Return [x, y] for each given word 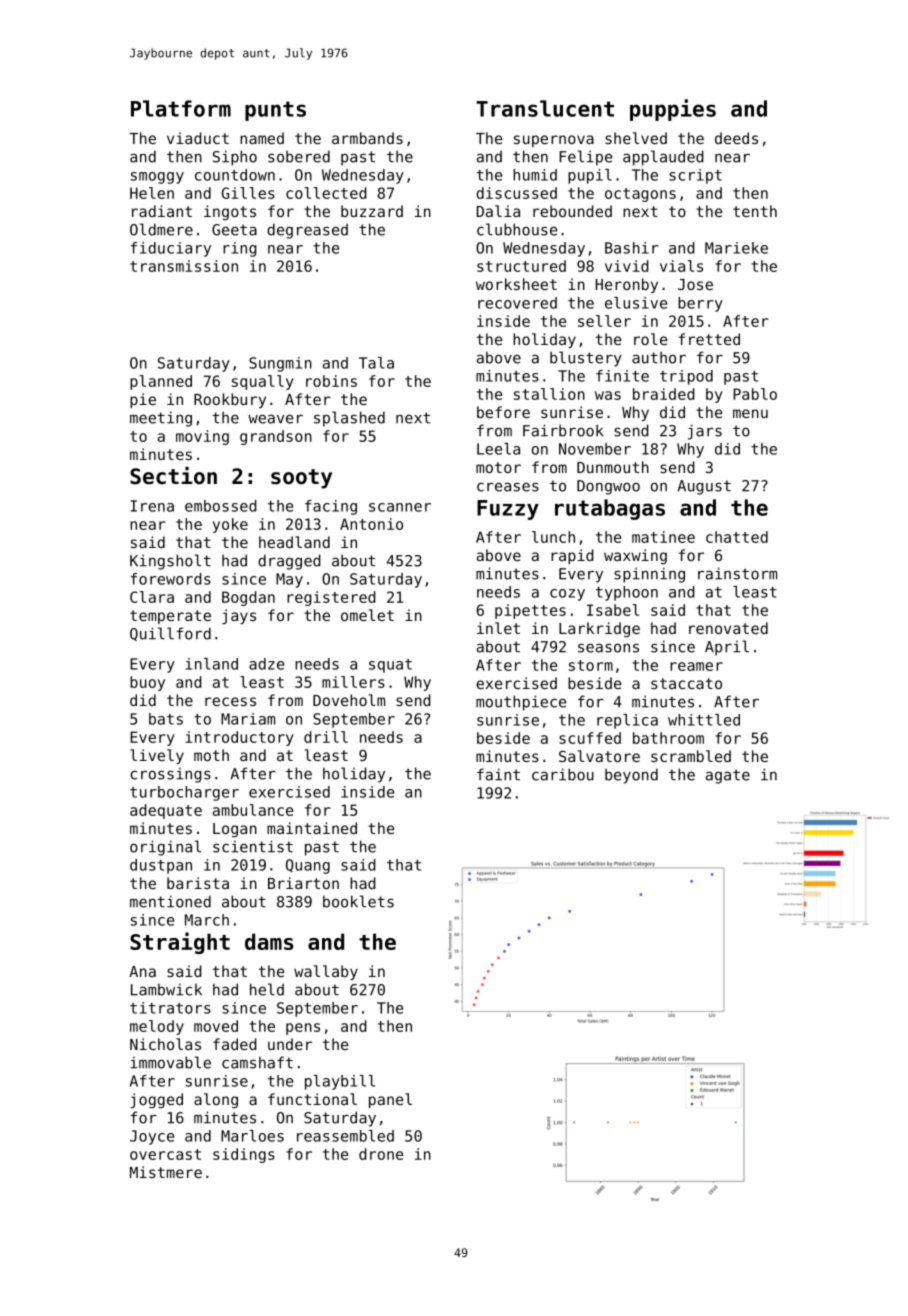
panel [390, 1100]
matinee [663, 537]
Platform [181, 108]
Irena [152, 506]
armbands [367, 138]
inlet [498, 628]
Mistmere [166, 1172]
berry [700, 304]
